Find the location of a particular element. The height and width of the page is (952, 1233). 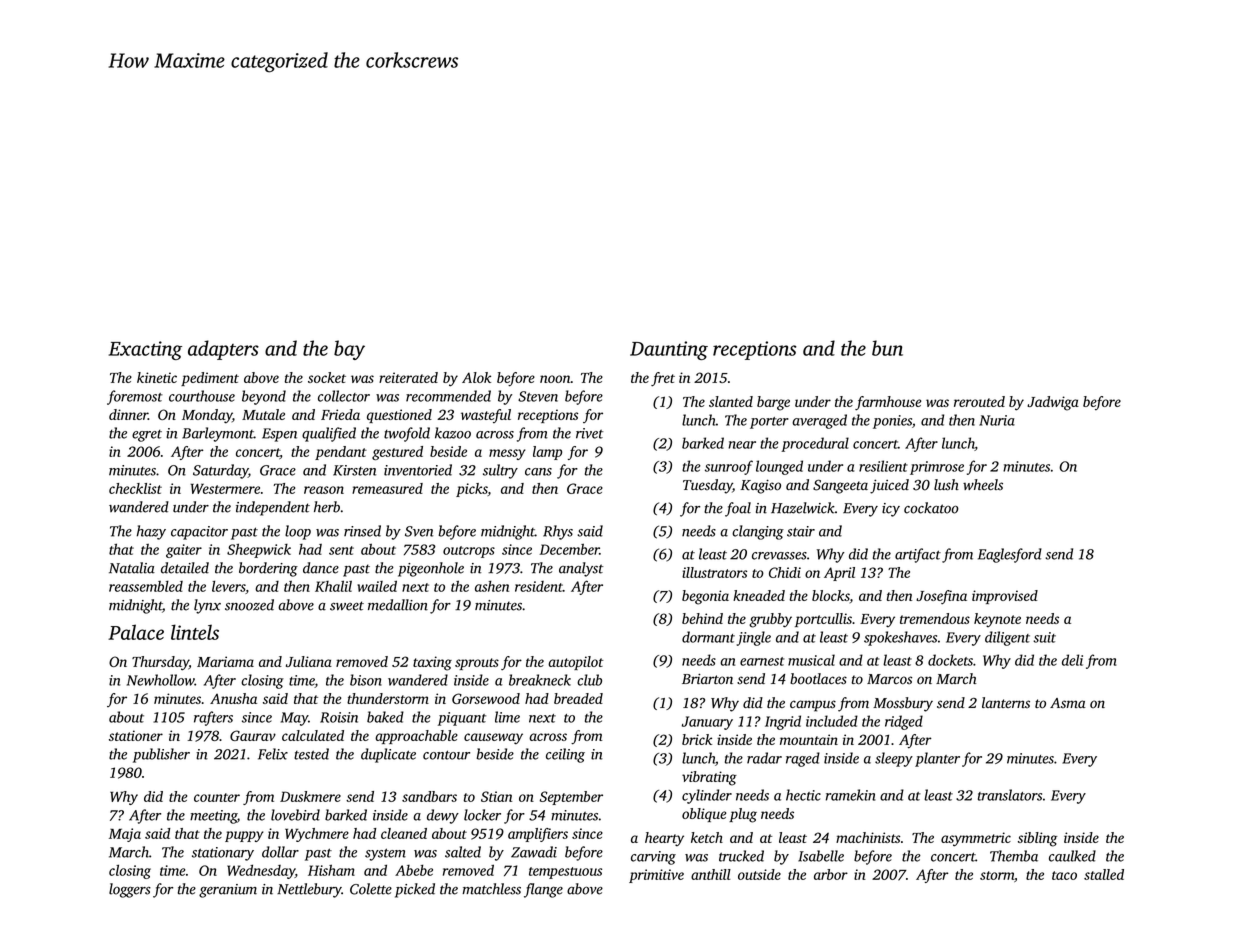

plug is located at coordinates (743, 815).
